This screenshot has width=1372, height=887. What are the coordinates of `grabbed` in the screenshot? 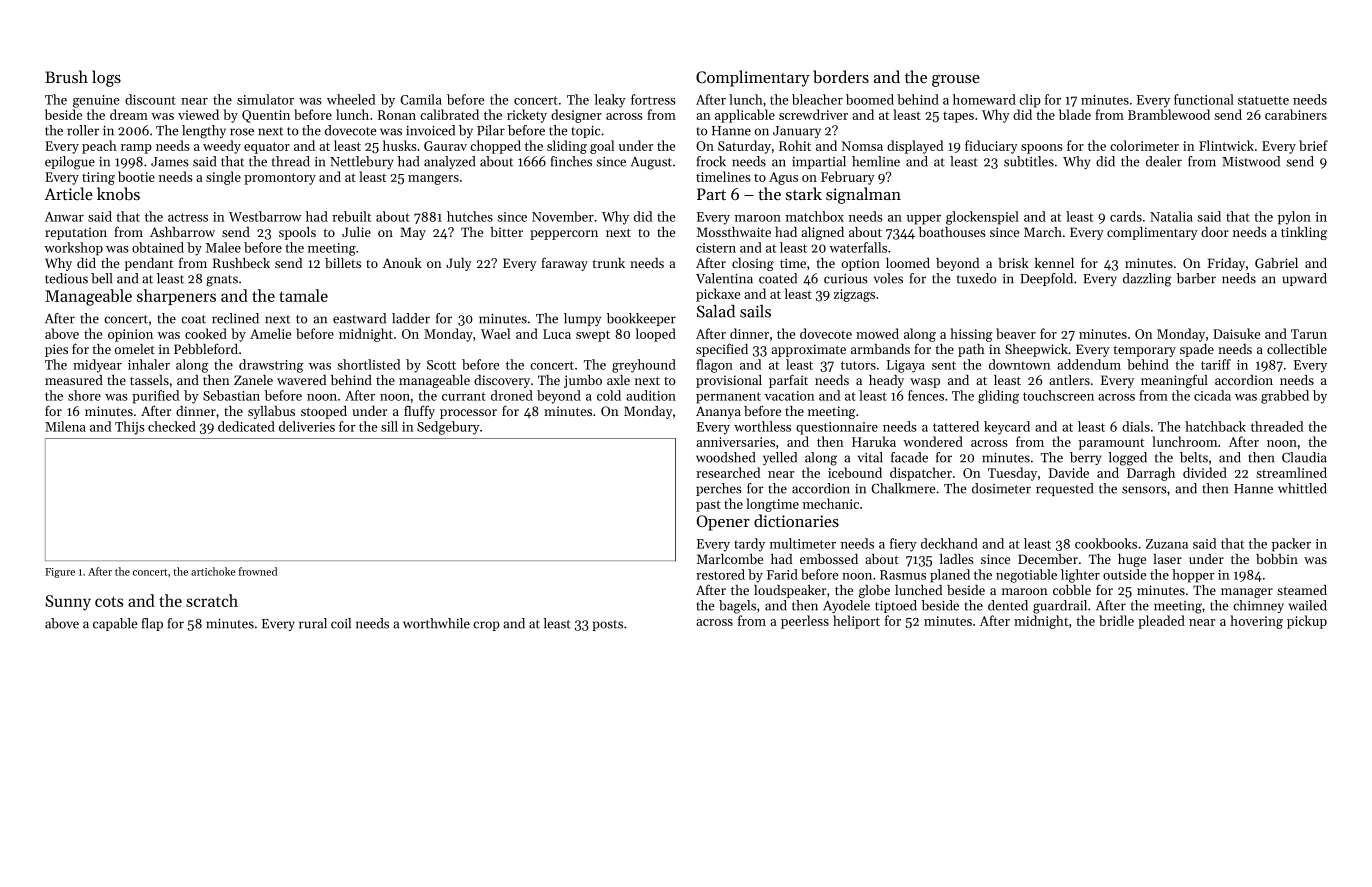 It's located at (1285, 397).
